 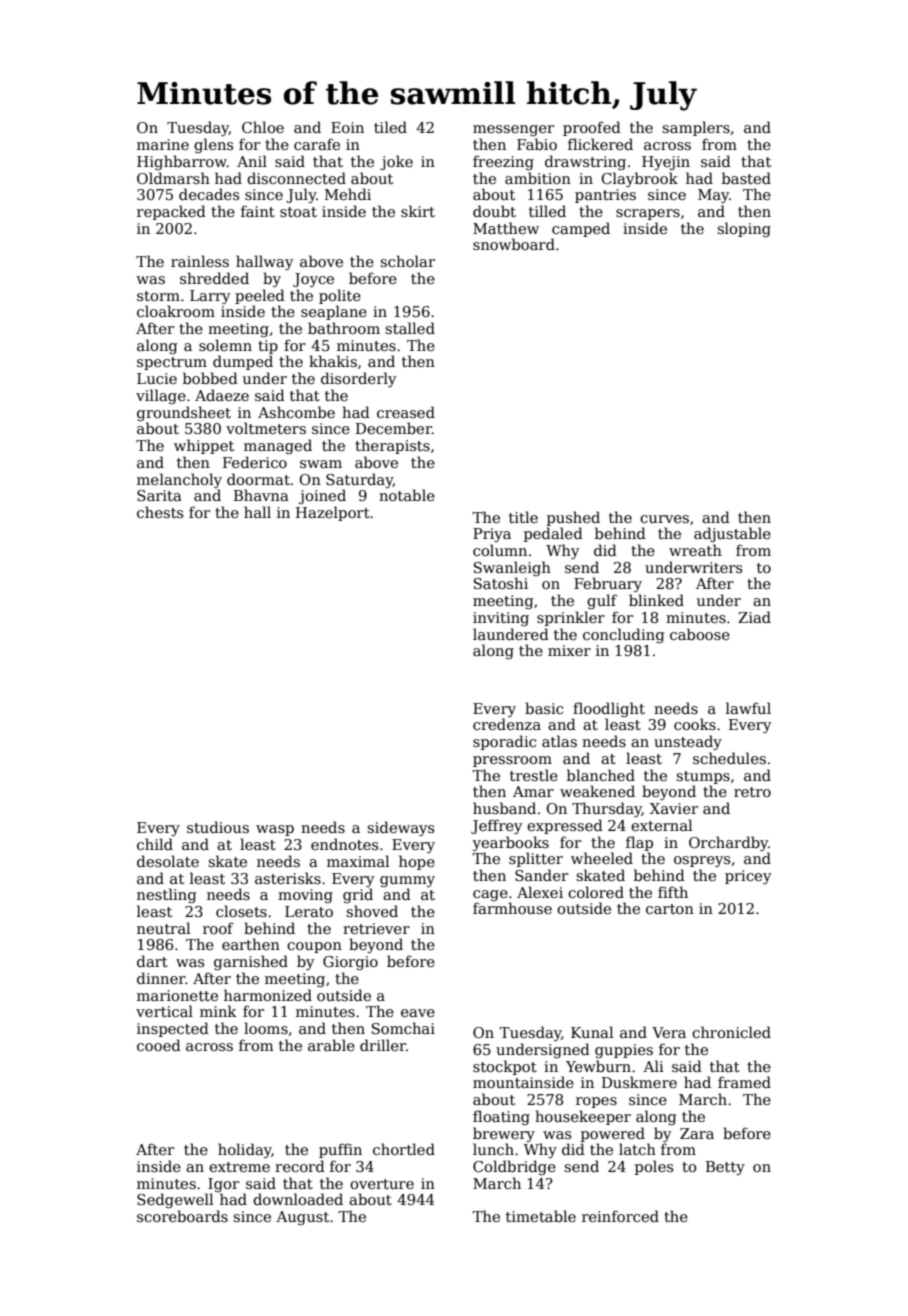 I want to click on puffin, so click(x=340, y=1150).
